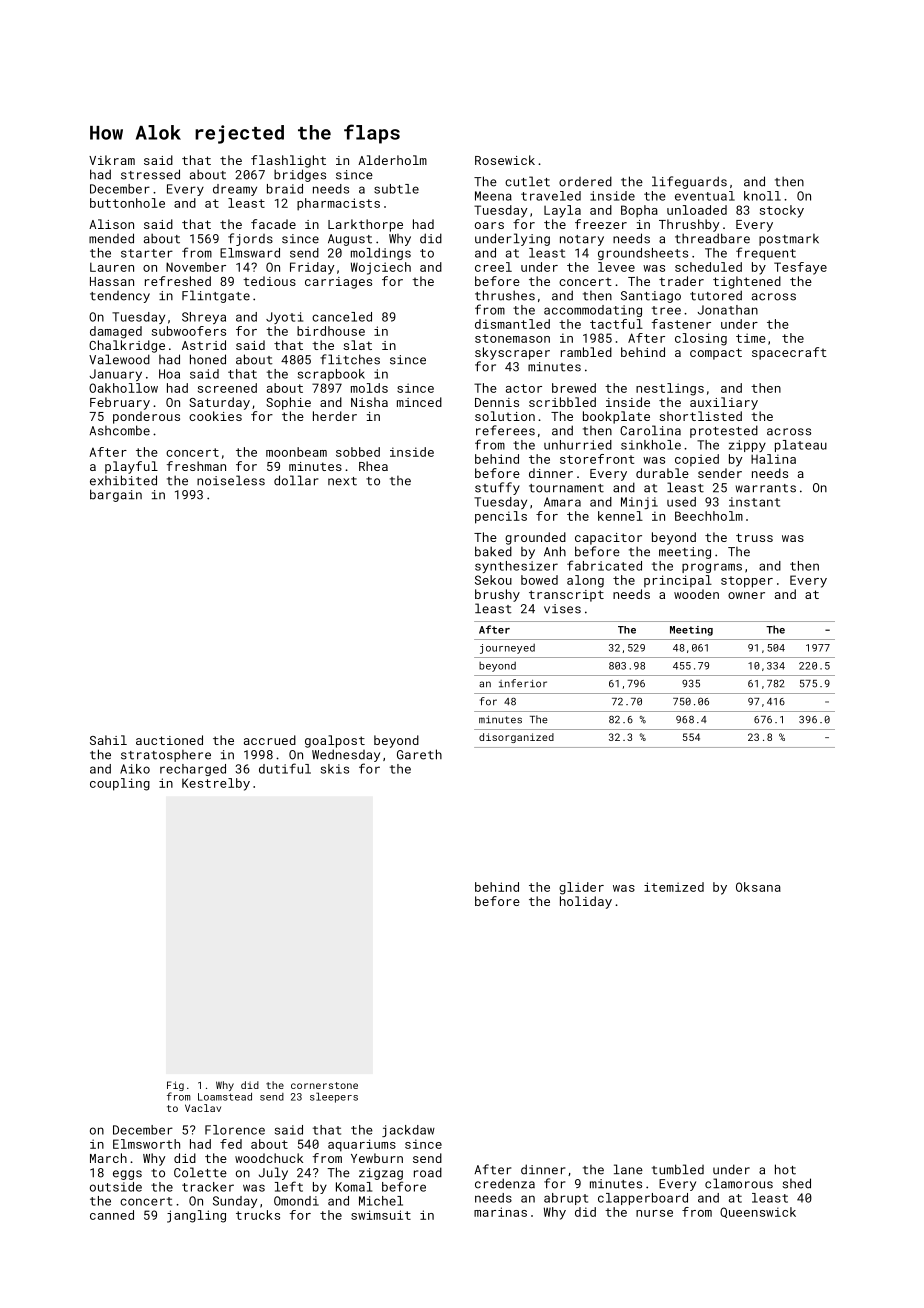 The width and height of the image is (924, 1308). Describe the element at coordinates (285, 768) in the image. I see `dutiful` at that location.
